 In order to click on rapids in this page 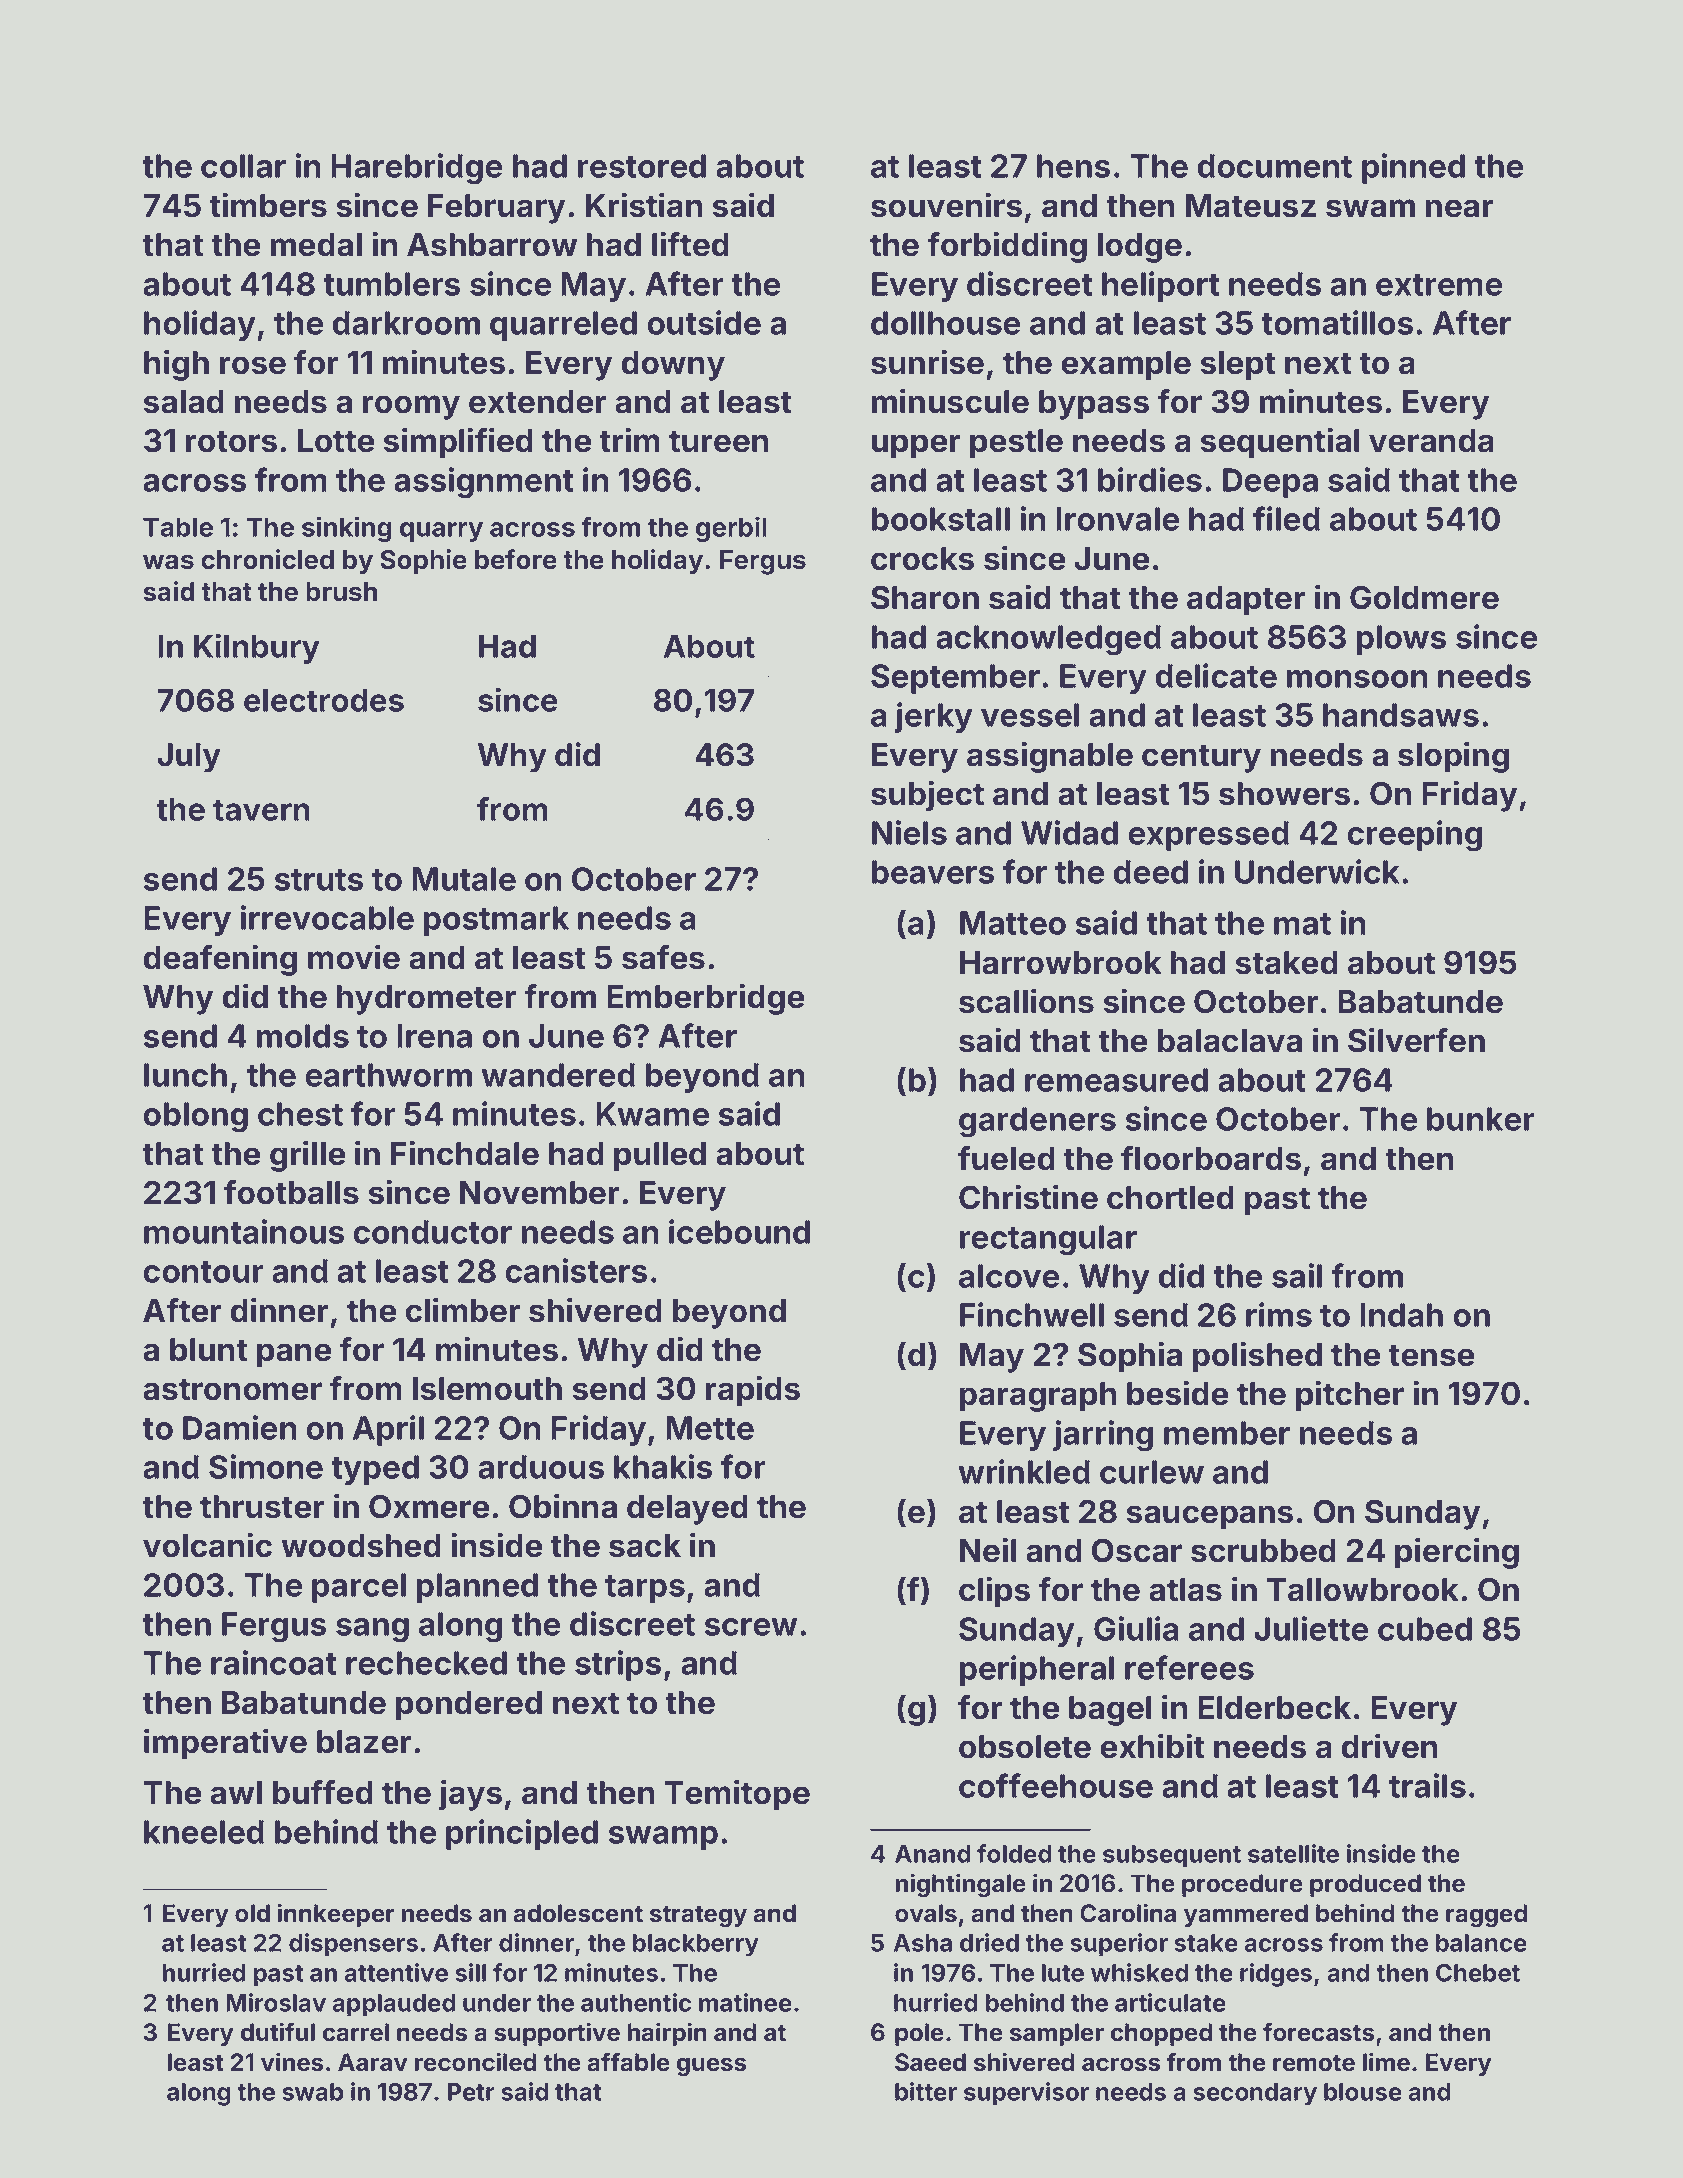, I will do `click(753, 1391)`.
